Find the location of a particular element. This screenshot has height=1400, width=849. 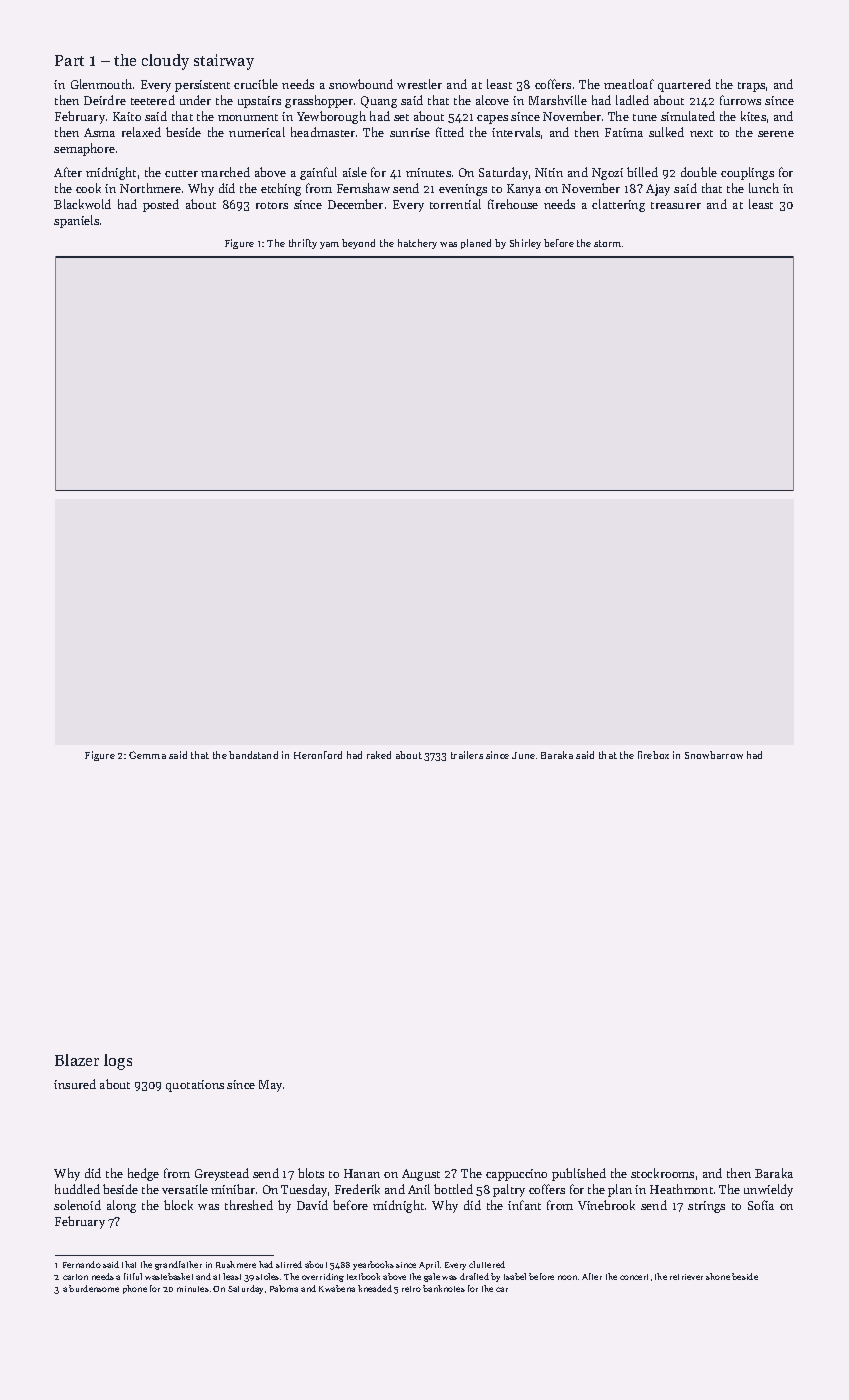

spaniels is located at coordinates (76, 221).
